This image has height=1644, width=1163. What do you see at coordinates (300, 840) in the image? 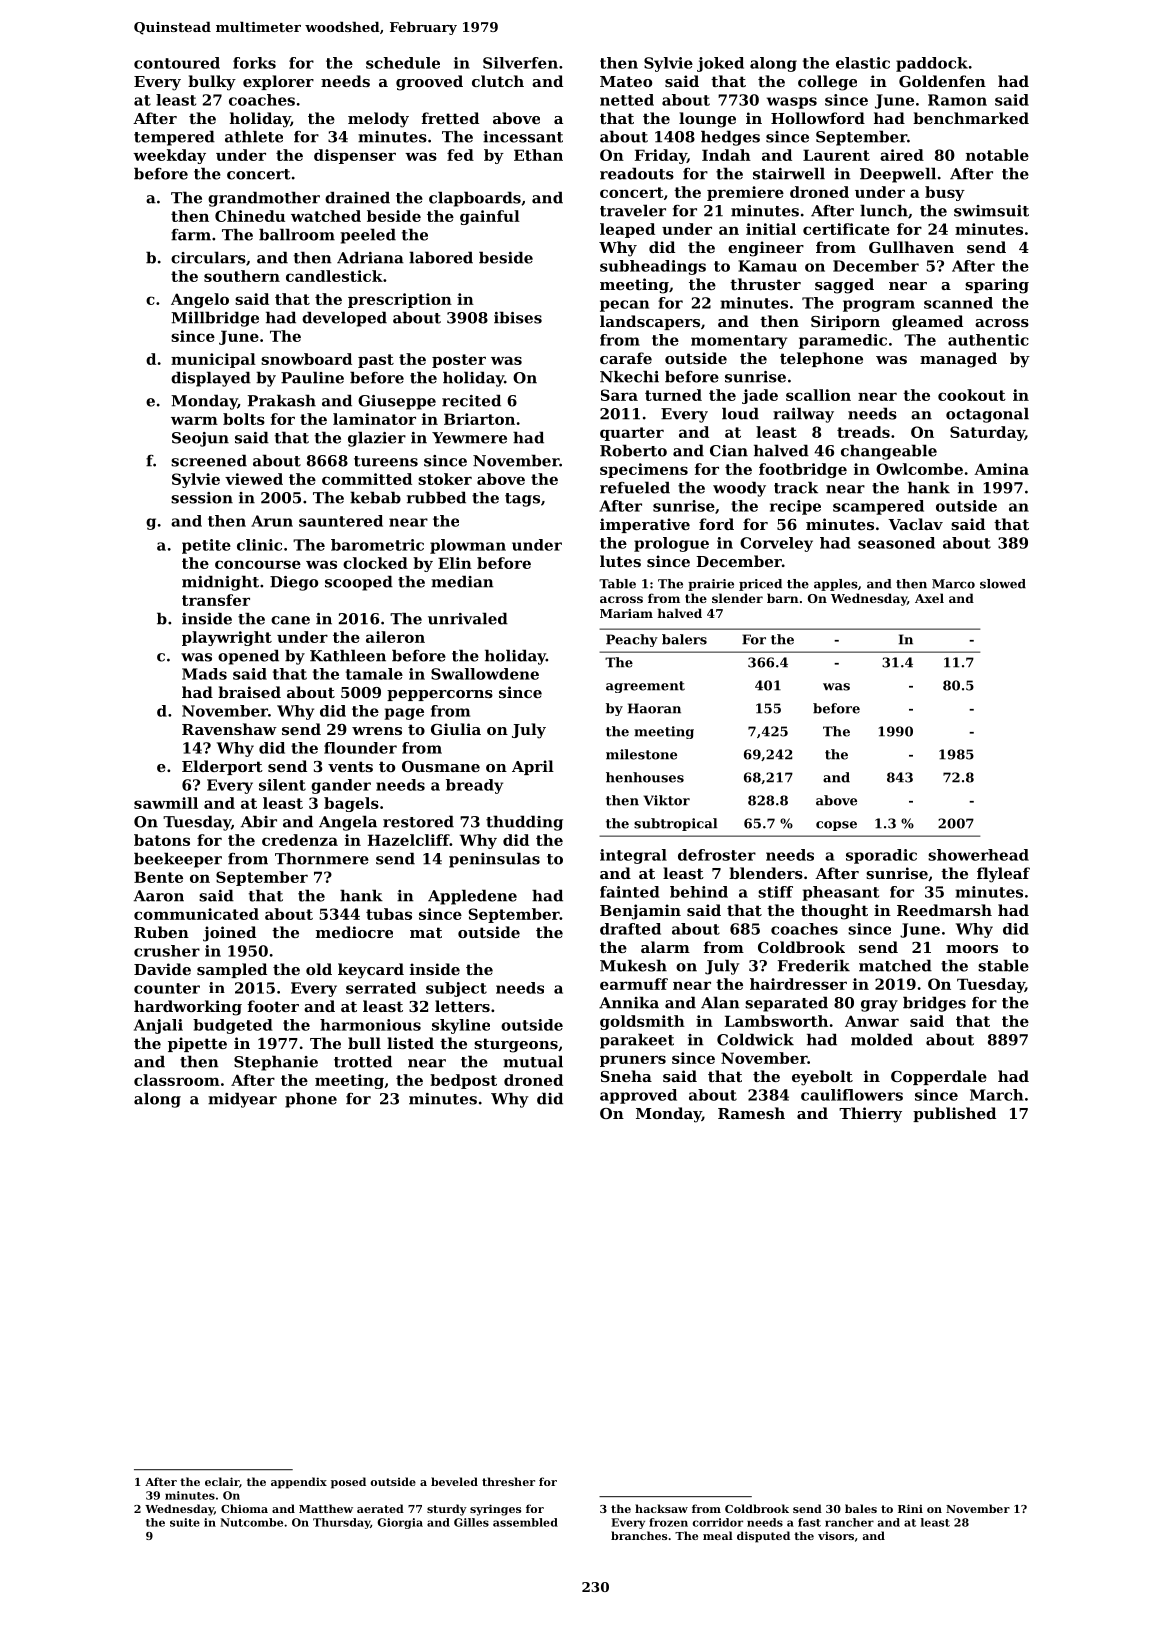
I see `credenza` at bounding box center [300, 840].
